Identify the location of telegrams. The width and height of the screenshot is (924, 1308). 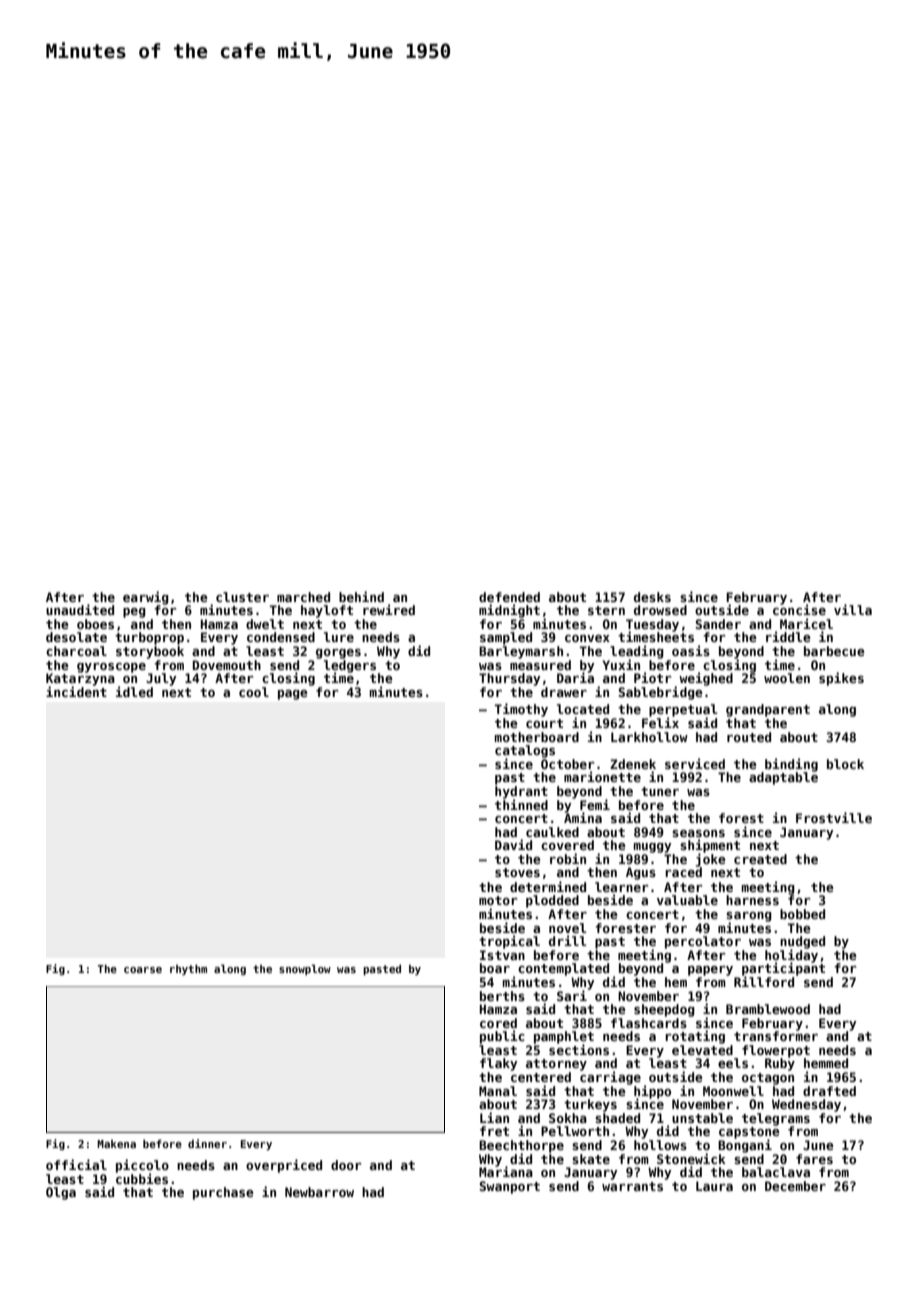
(776, 1119).
